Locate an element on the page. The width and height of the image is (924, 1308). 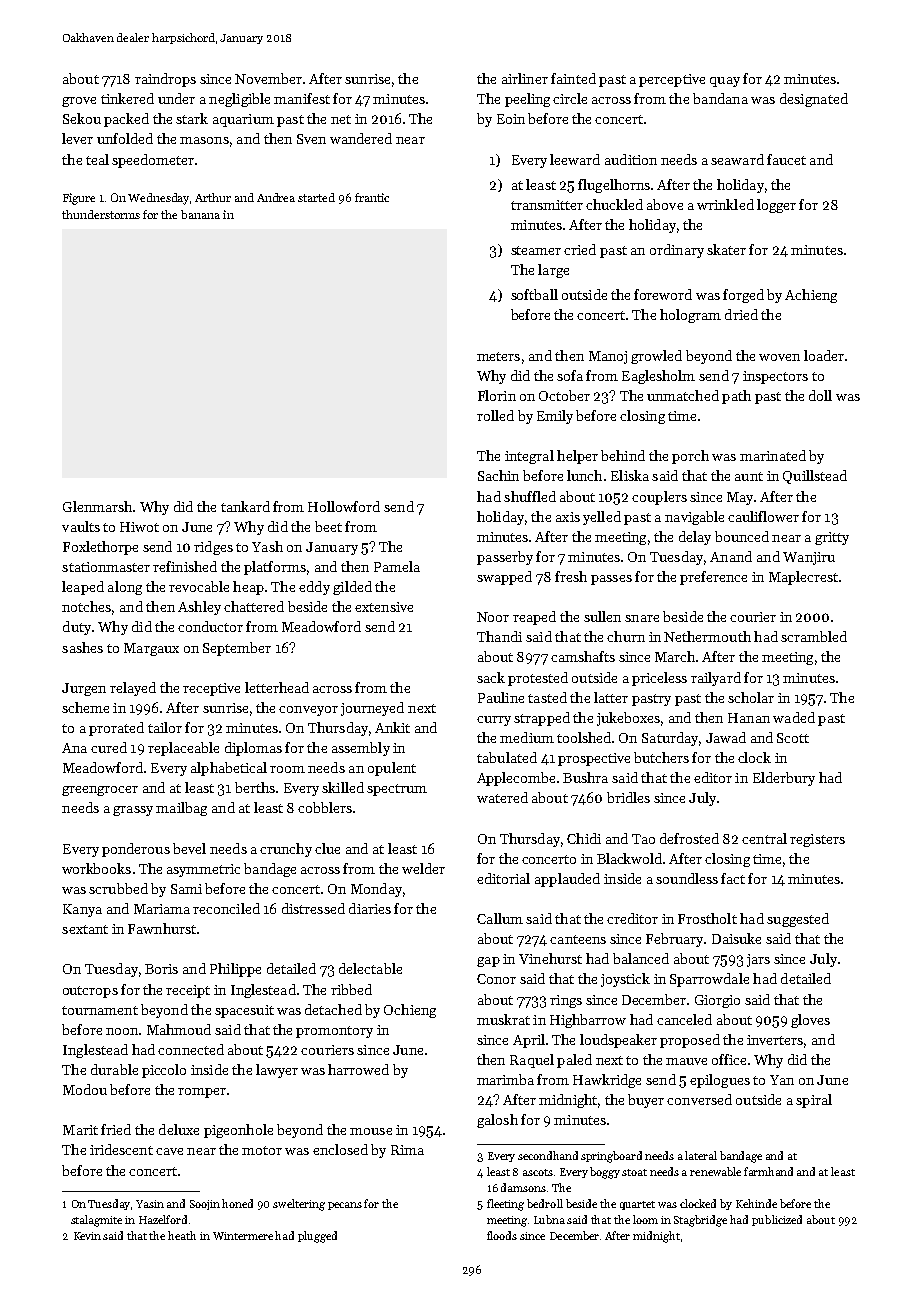
heath is located at coordinates (182, 1235).
